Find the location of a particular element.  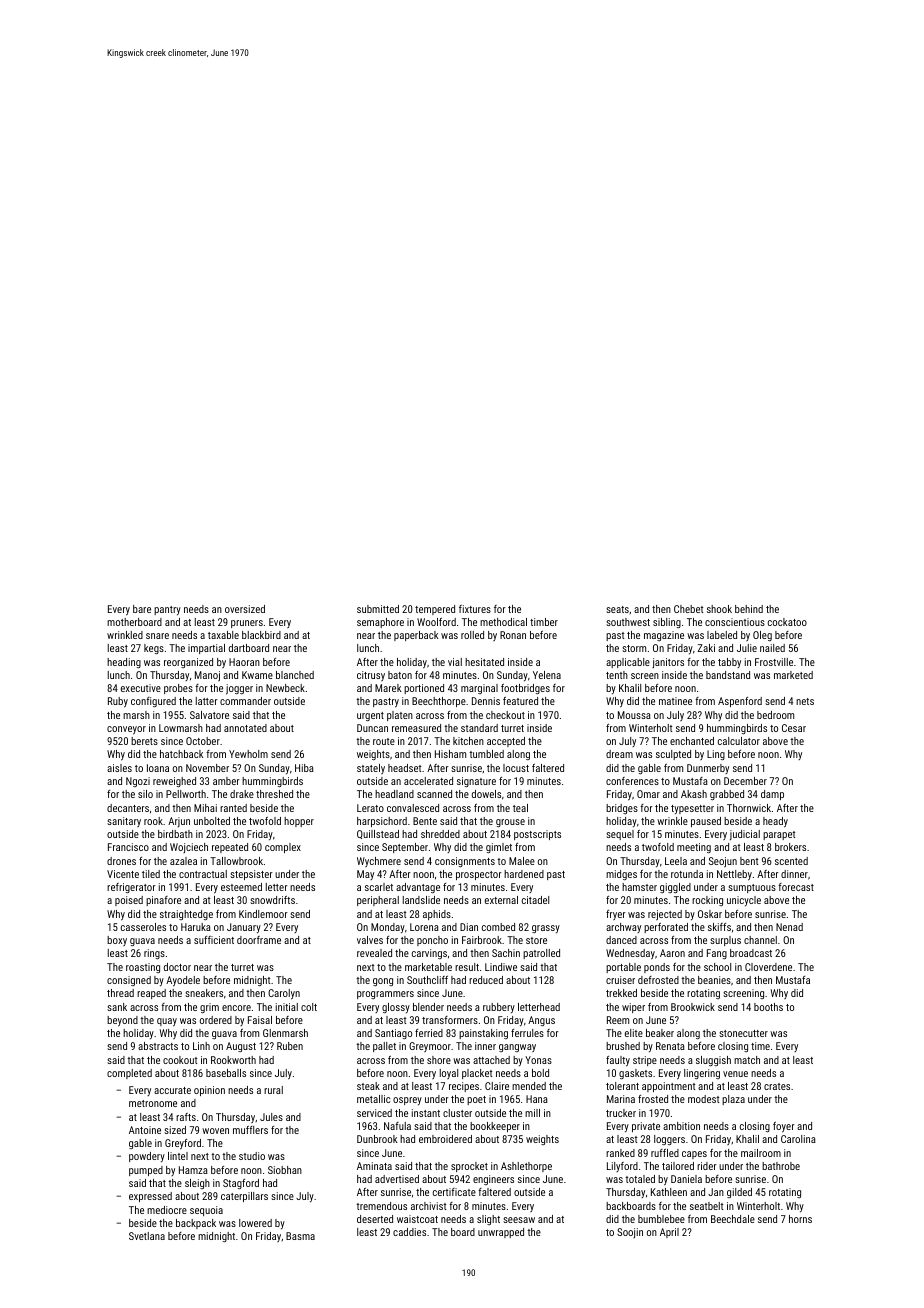

conferences is located at coordinates (632, 781).
